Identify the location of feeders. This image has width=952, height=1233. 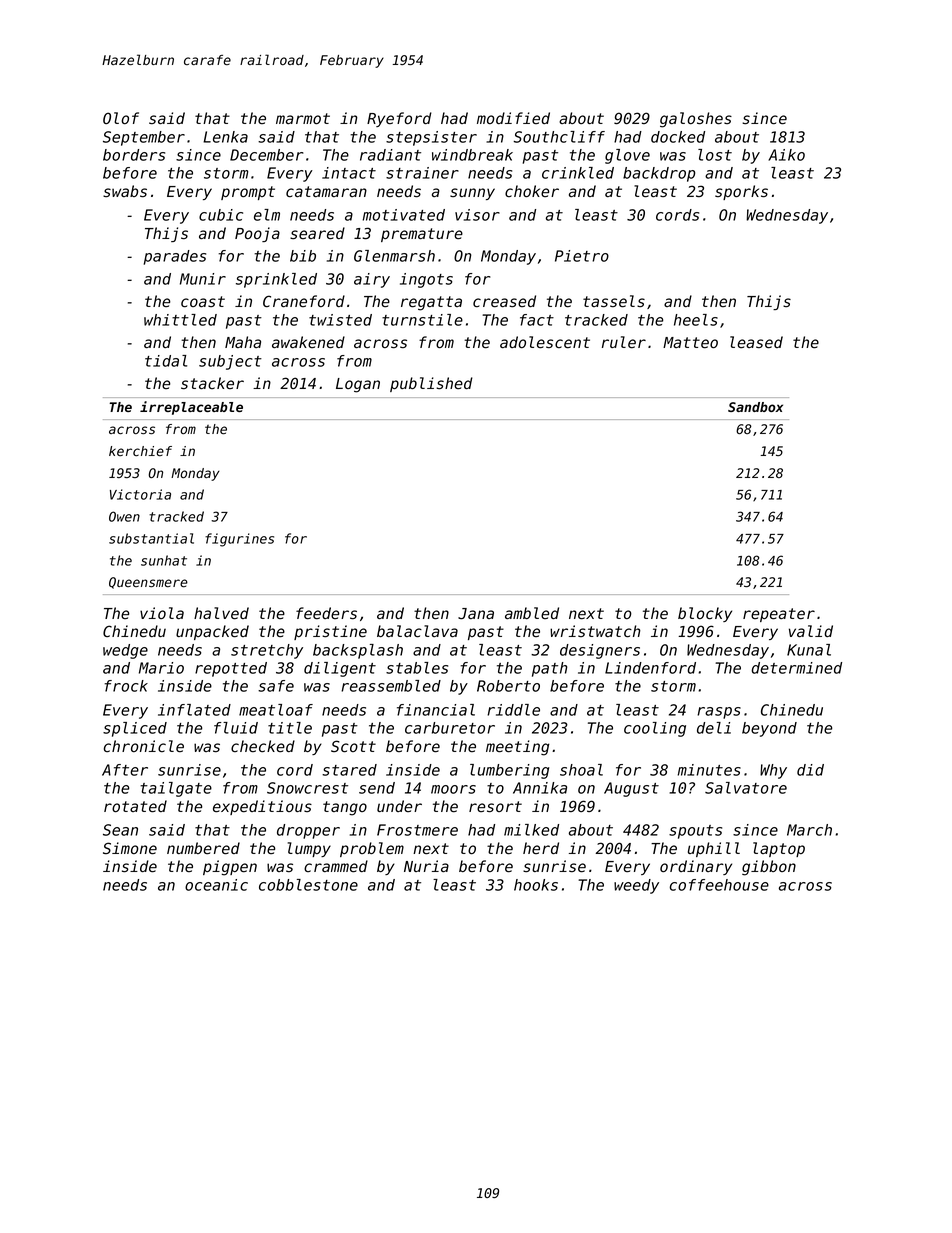
(326, 613).
